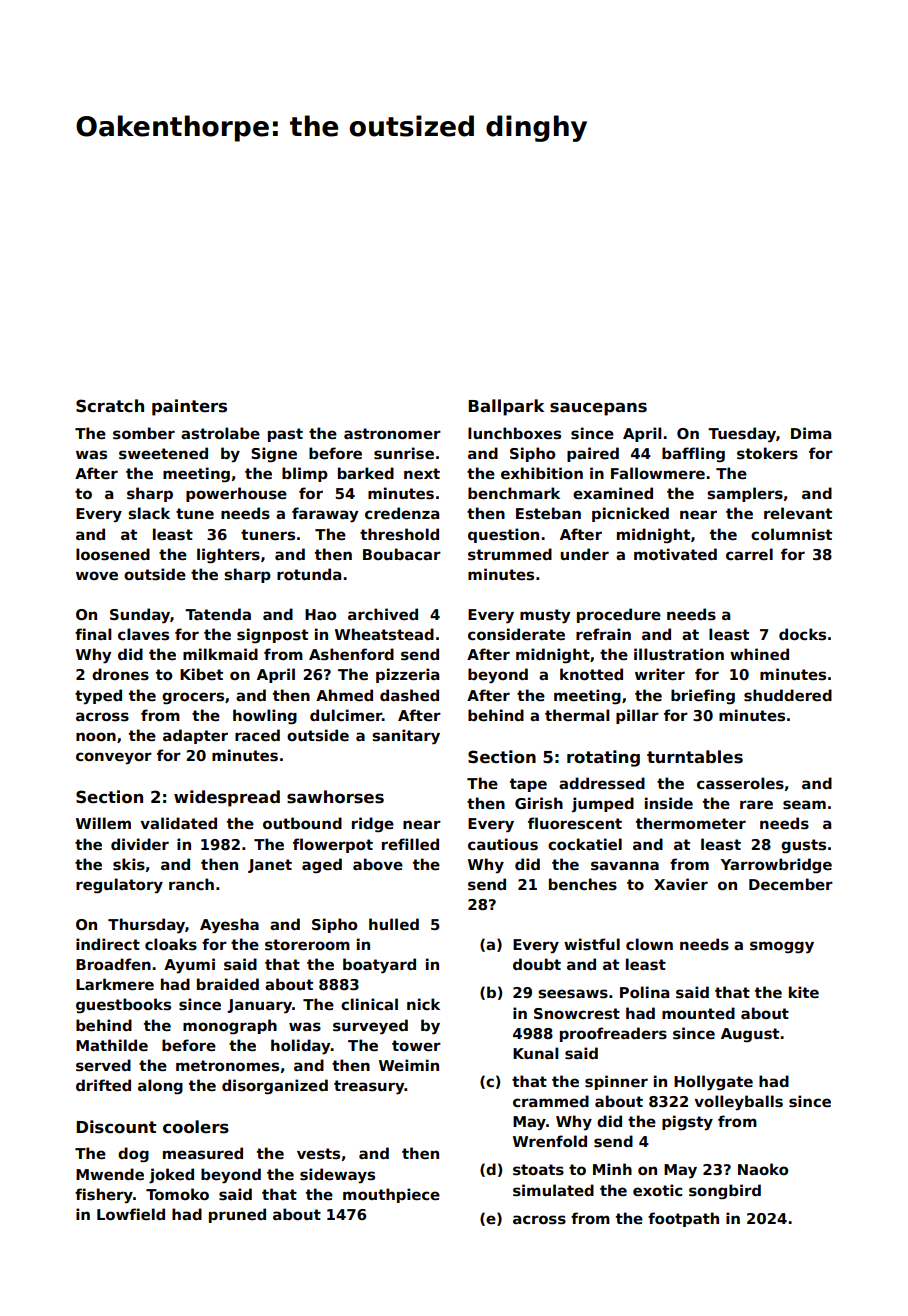 Image resolution: width=908 pixels, height=1316 pixels. Describe the element at coordinates (369, 1087) in the document. I see `treasury` at that location.
